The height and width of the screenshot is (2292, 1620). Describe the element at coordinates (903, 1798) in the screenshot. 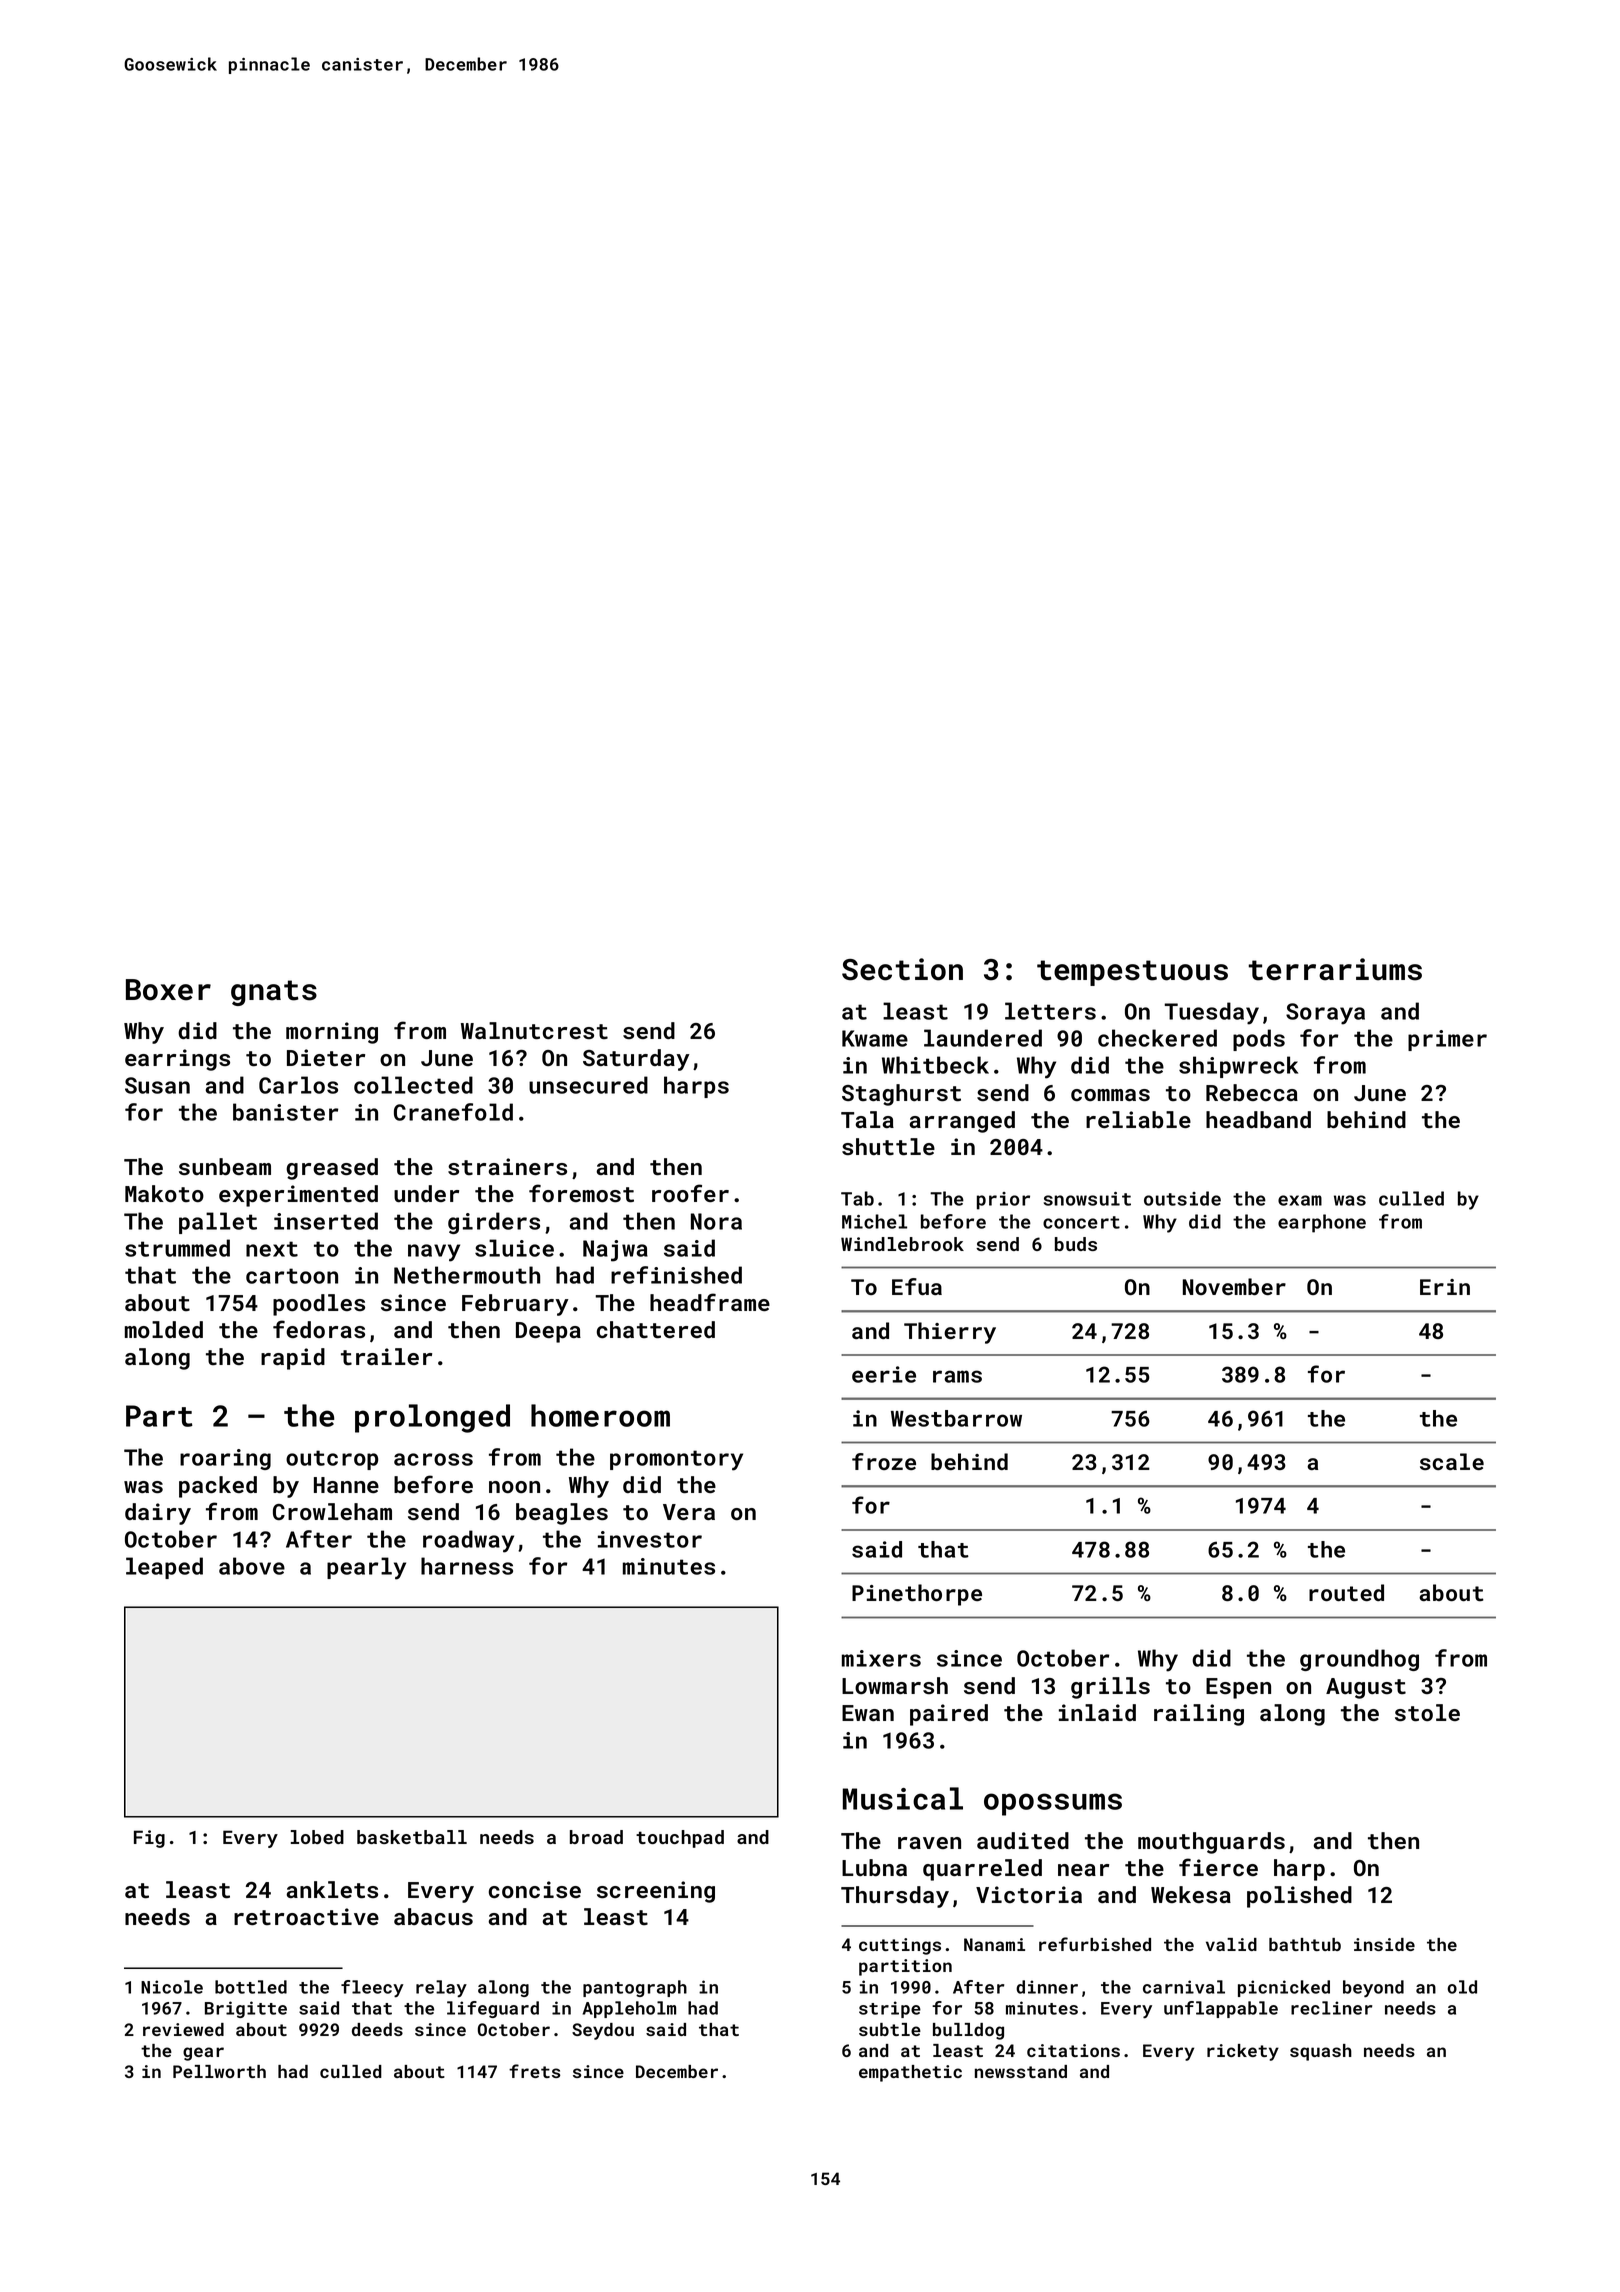

I see `Musical` at that location.
